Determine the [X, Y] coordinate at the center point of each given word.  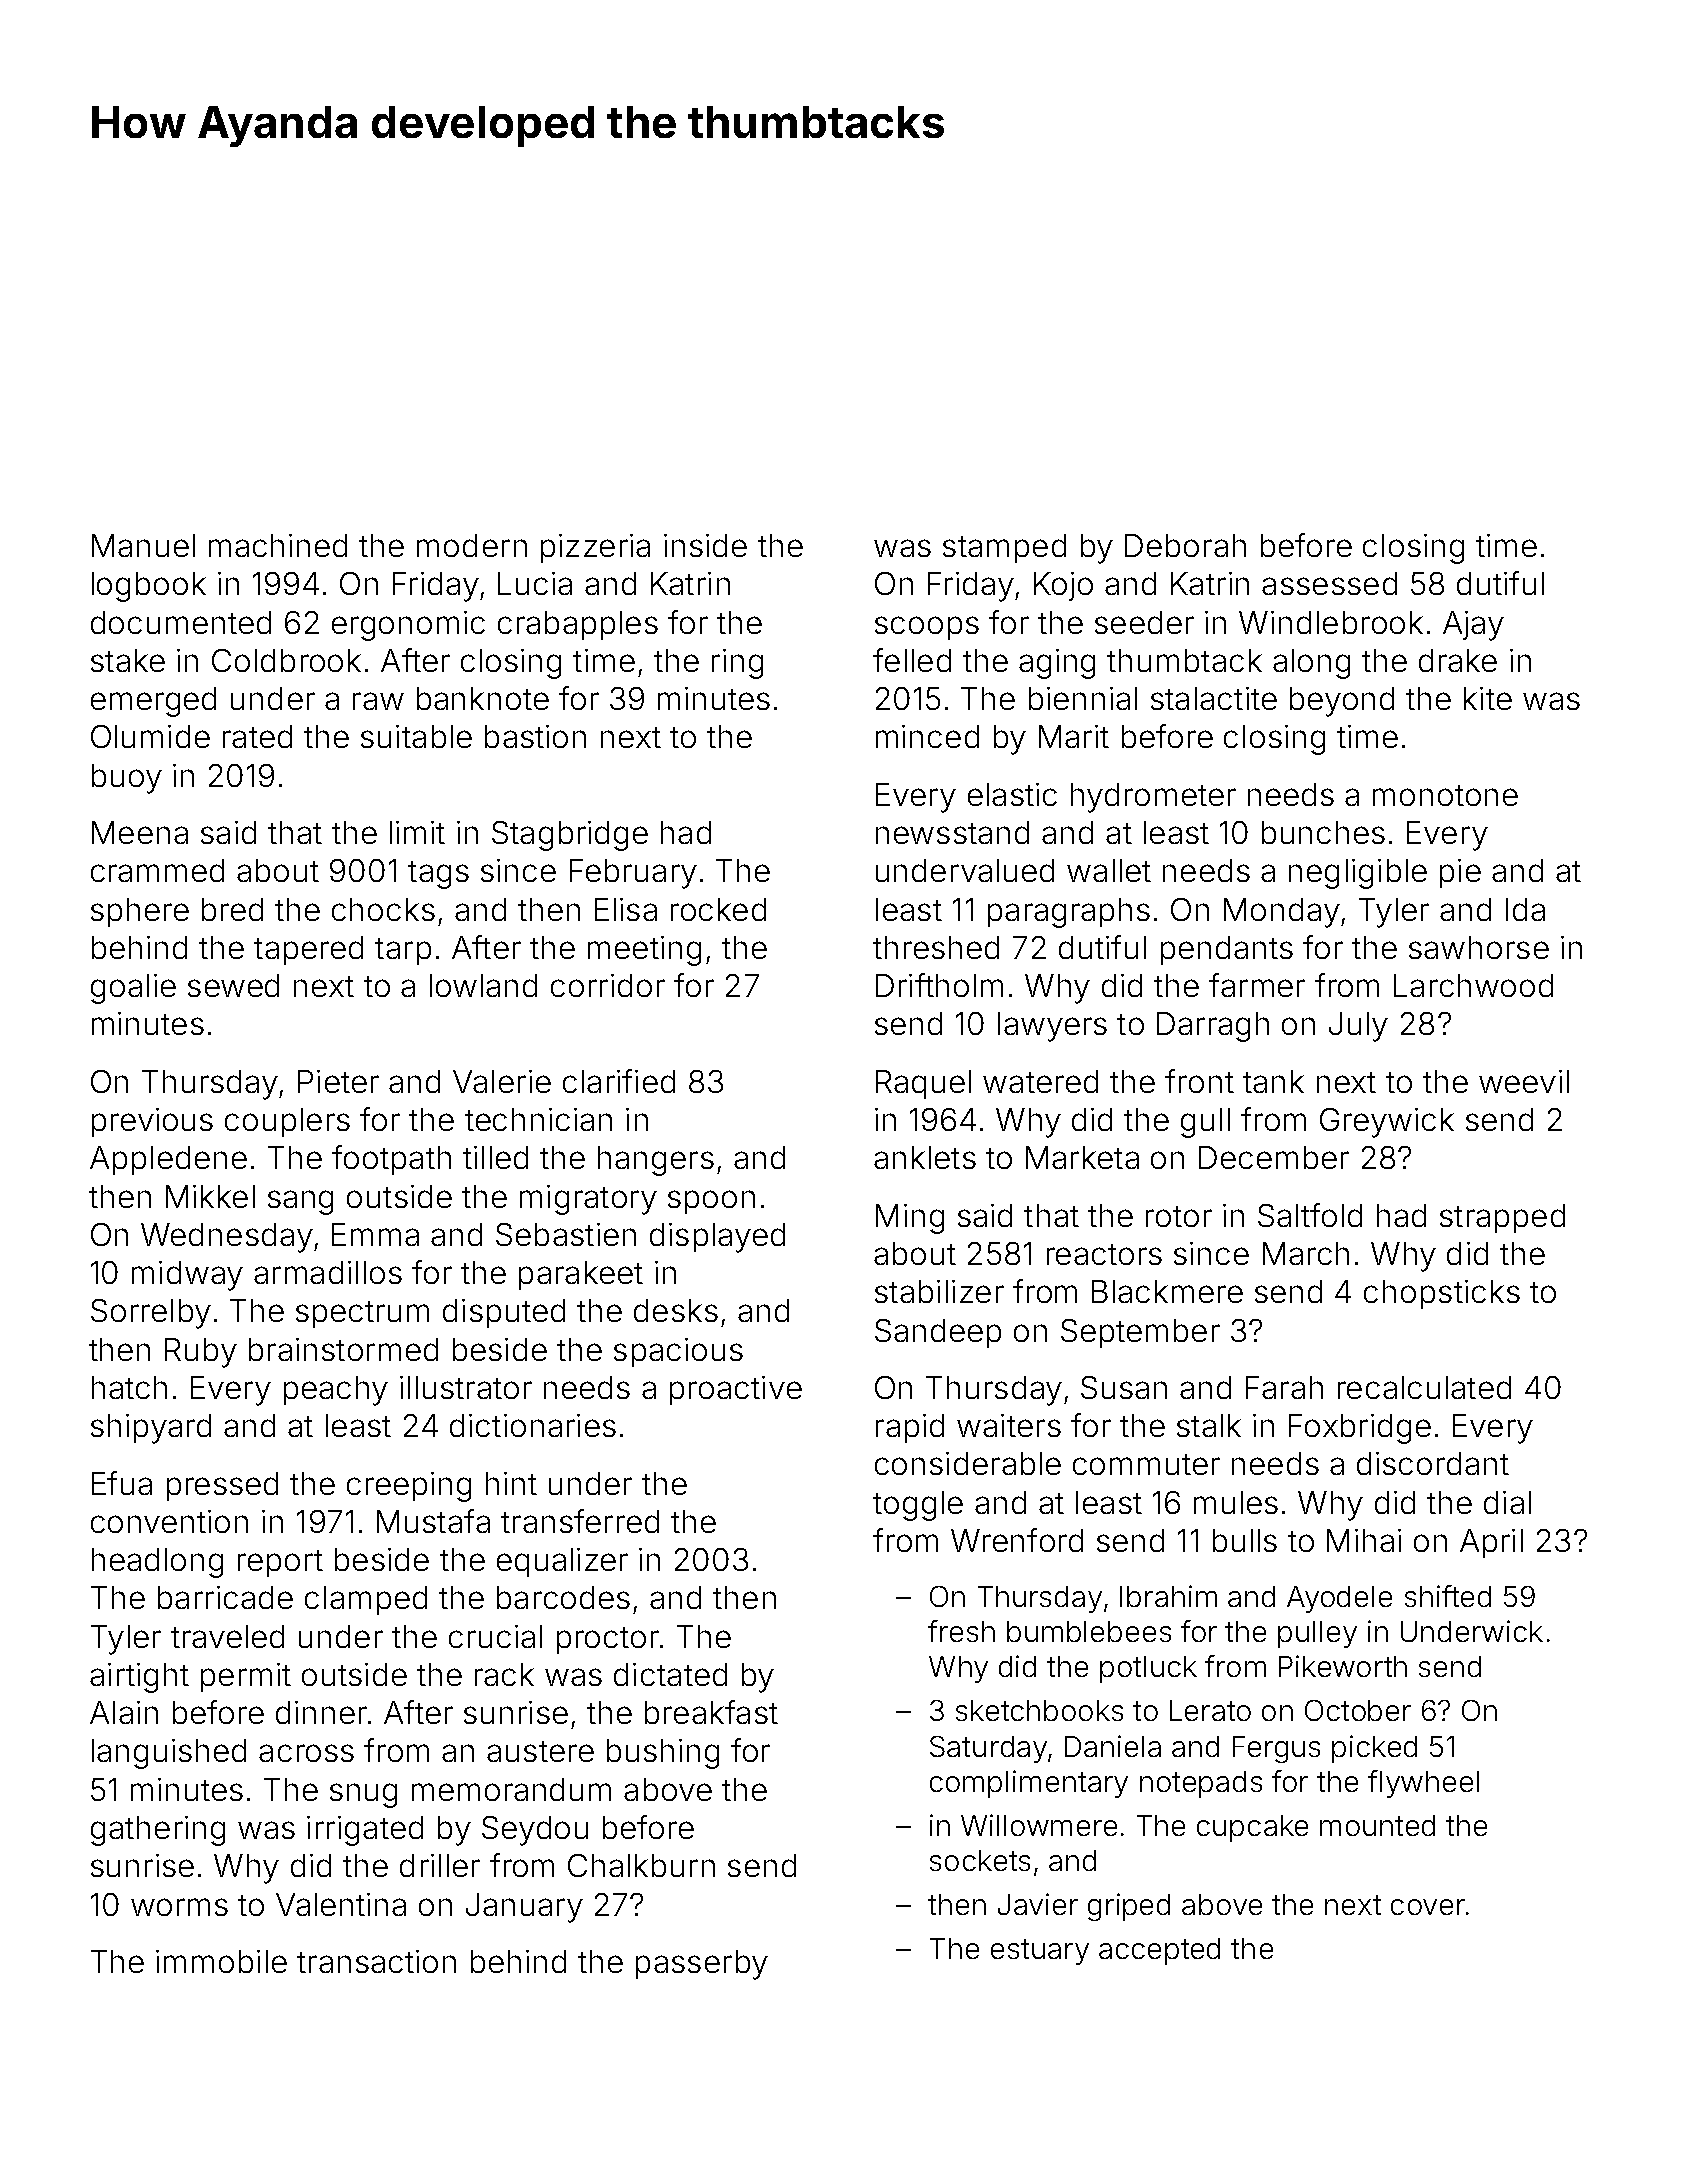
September [1140, 1333]
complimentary [1029, 1784]
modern [472, 545]
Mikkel [210, 1196]
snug [363, 1795]
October [1358, 1710]
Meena [140, 832]
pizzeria [595, 548]
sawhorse [1479, 947]
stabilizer [939, 1291]
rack [504, 1674]
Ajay [1473, 626]
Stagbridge [570, 836]
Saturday [988, 1749]
